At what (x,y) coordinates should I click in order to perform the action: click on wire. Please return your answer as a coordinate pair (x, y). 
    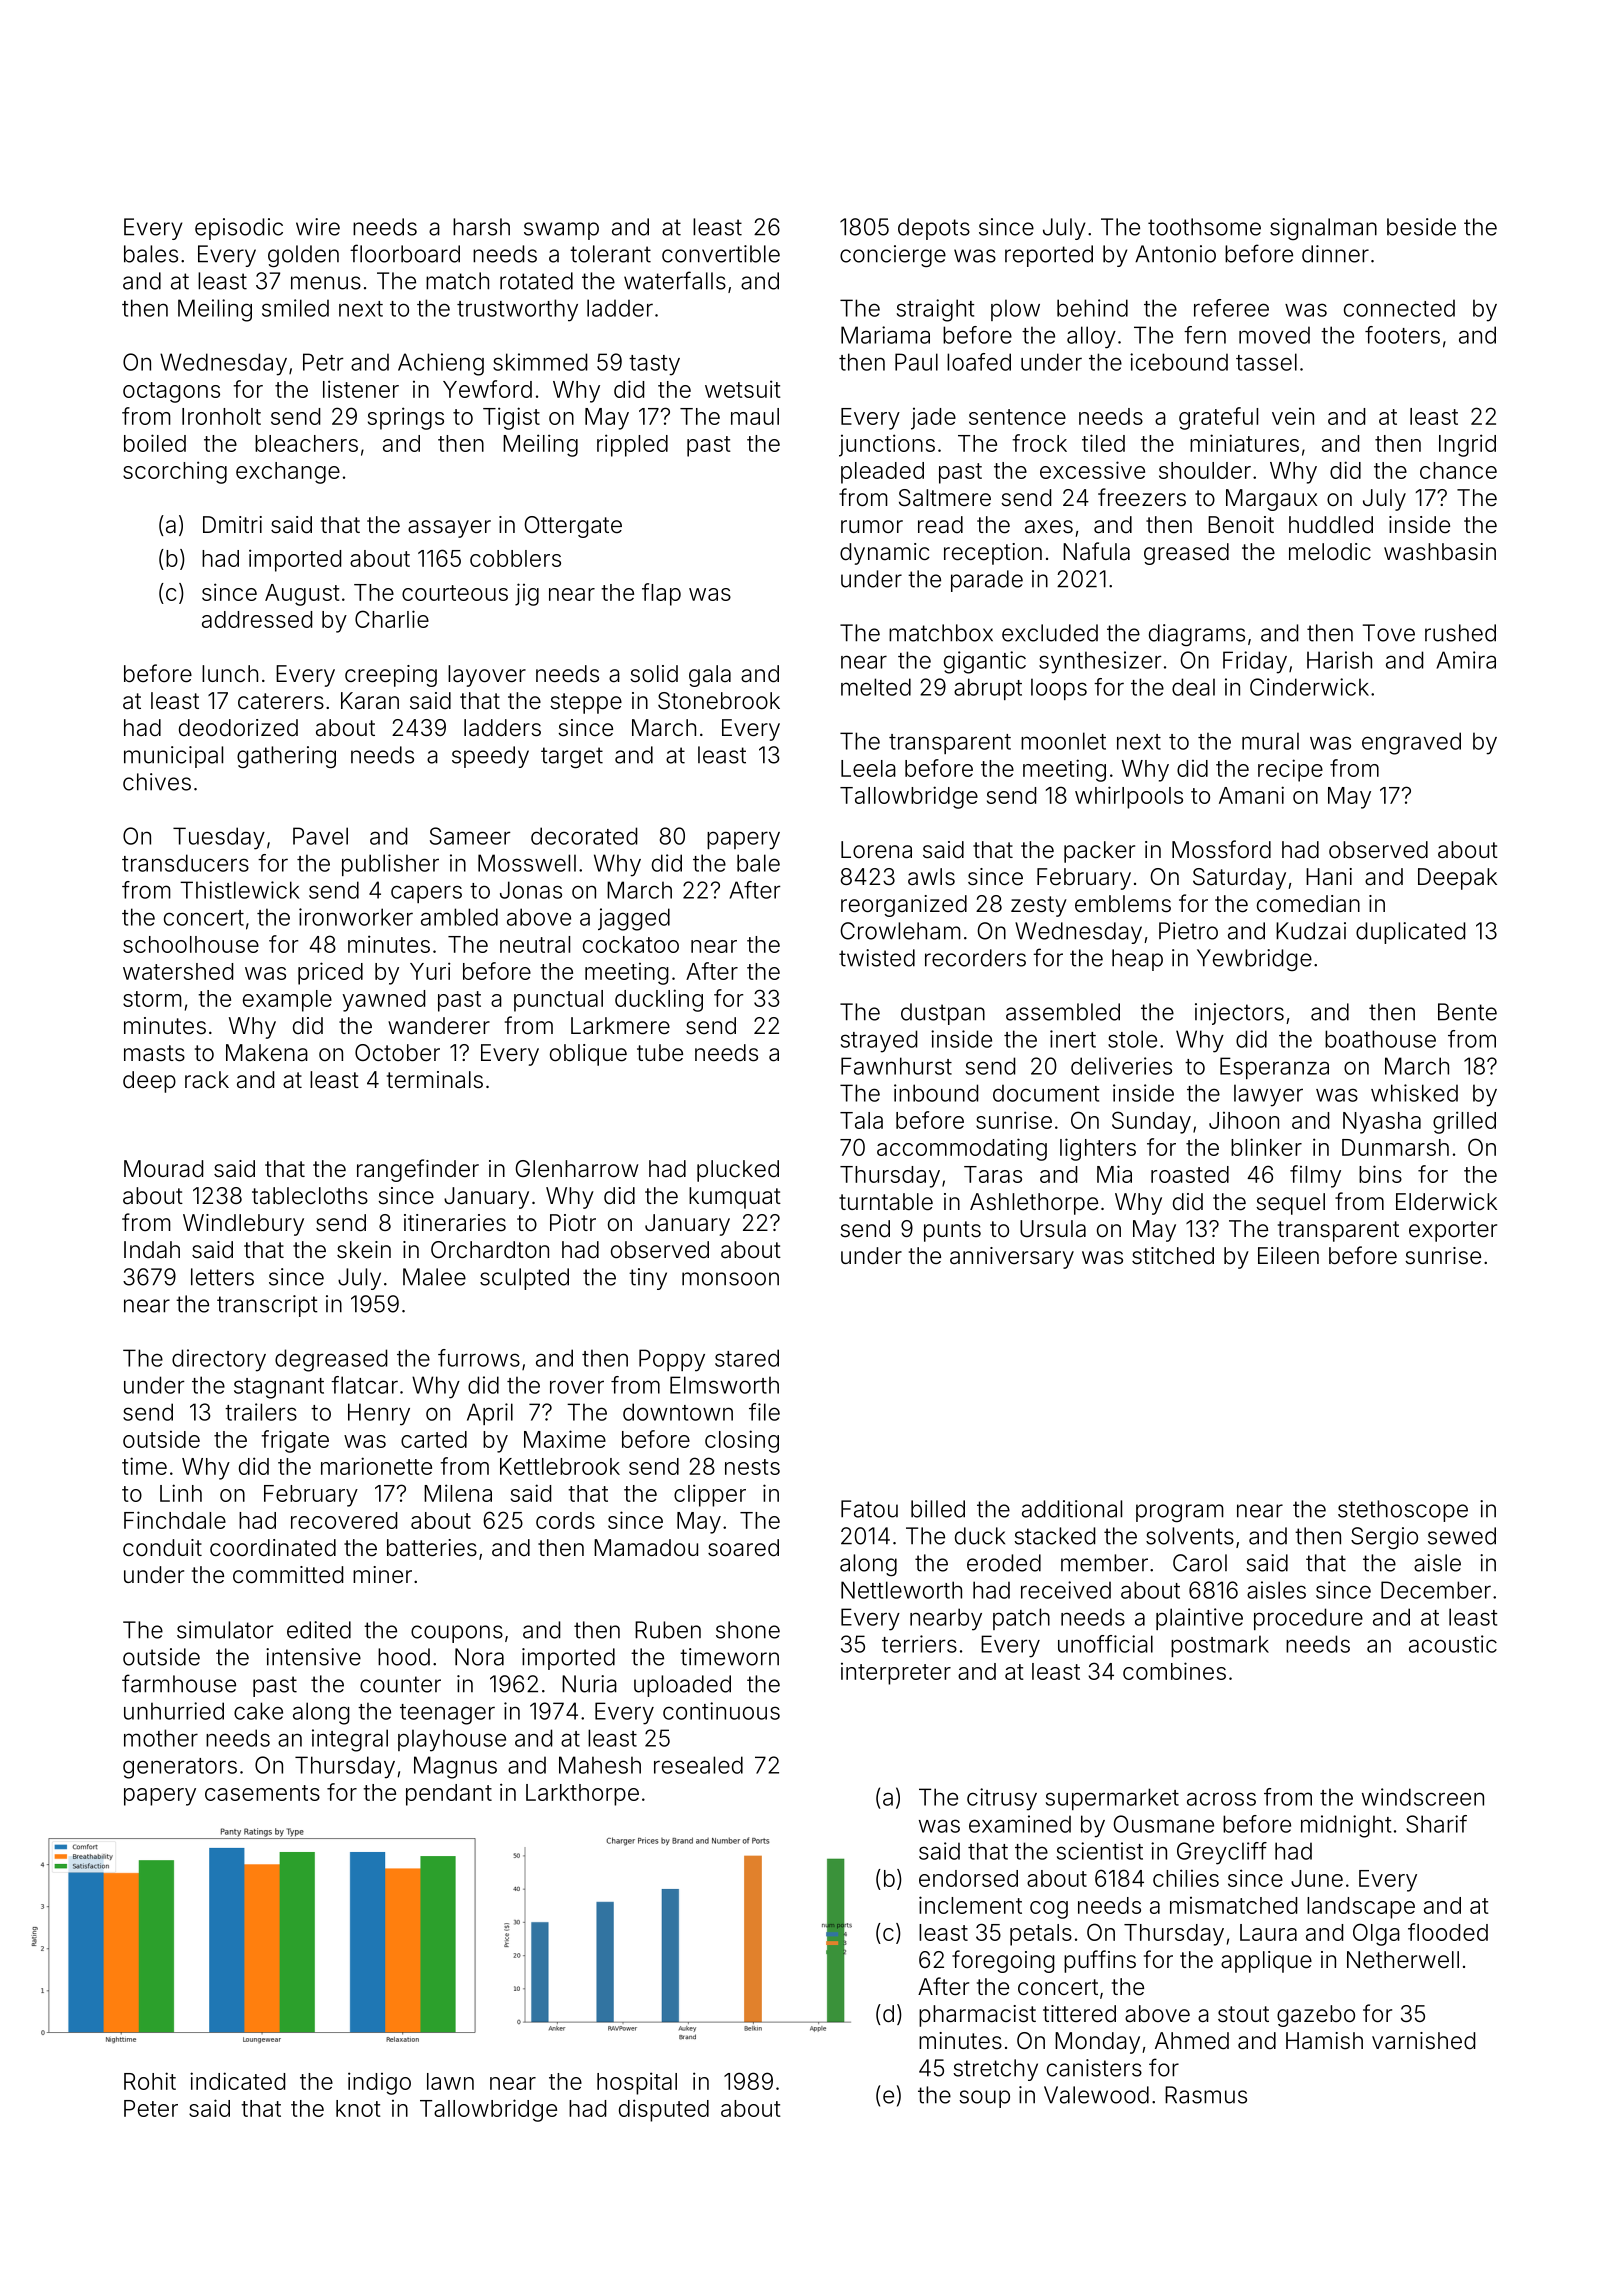
    Looking at the image, I should click on (318, 227).
